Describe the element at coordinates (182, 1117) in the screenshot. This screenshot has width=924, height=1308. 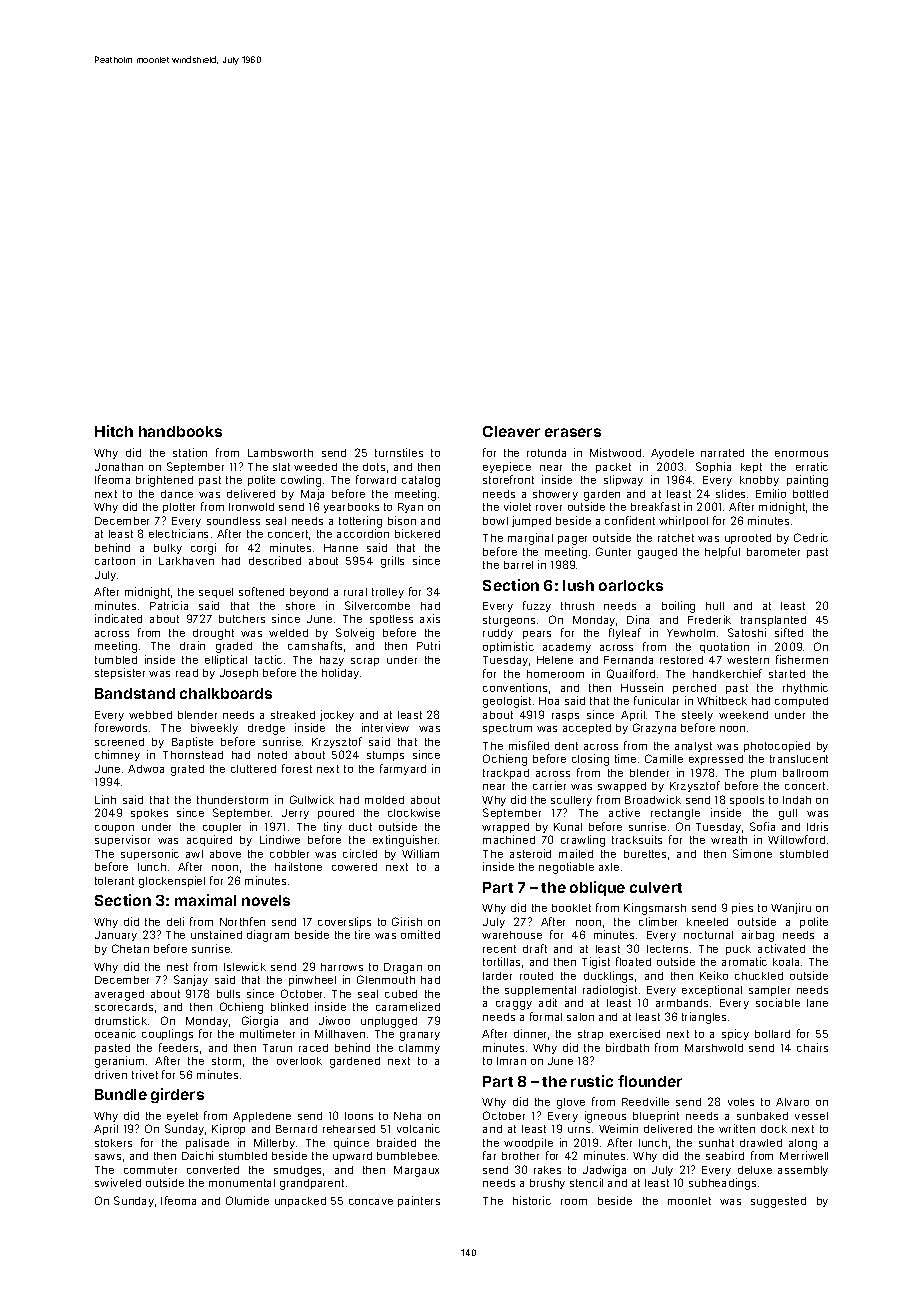
I see `eyelet` at that location.
